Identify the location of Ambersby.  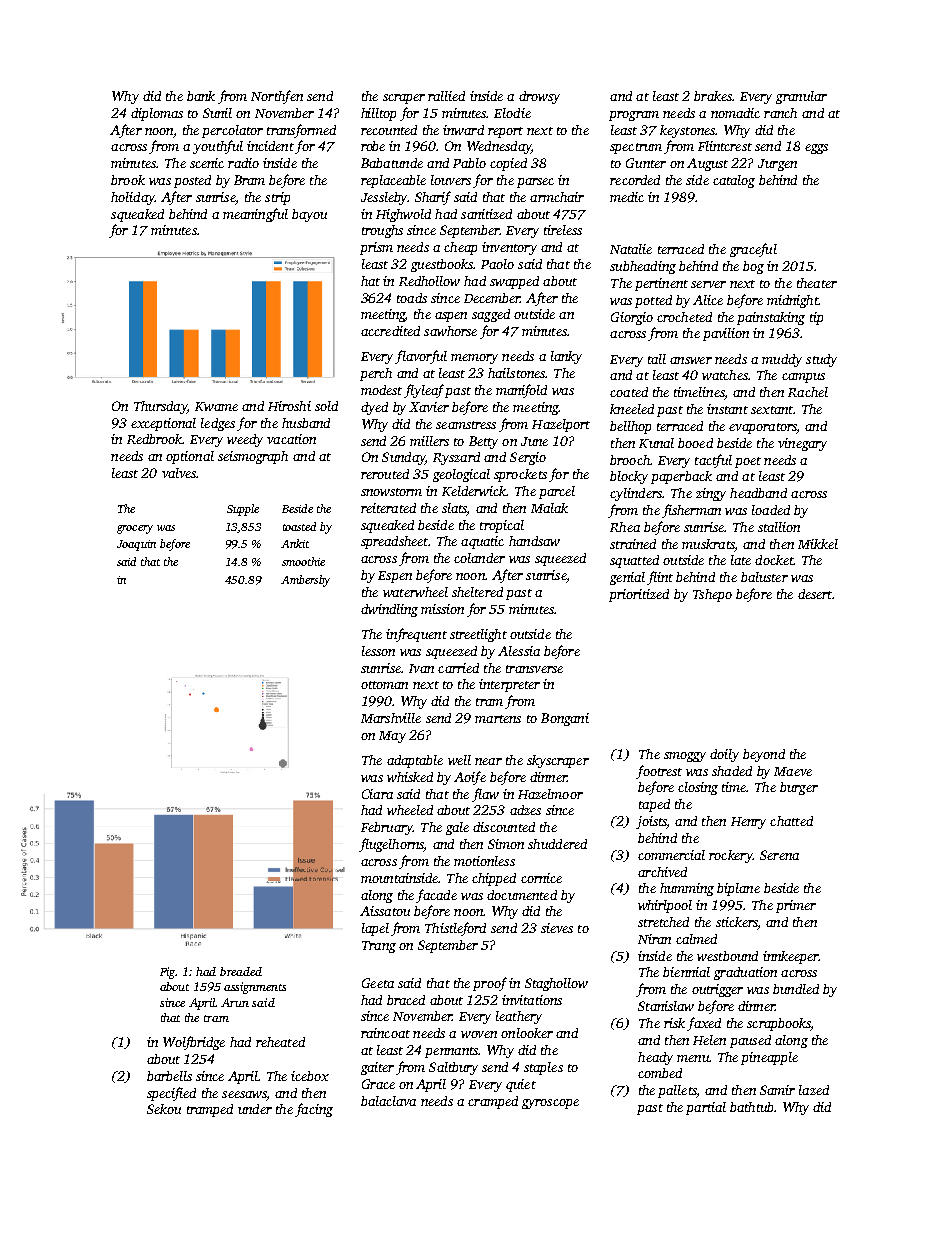
(305, 581).
